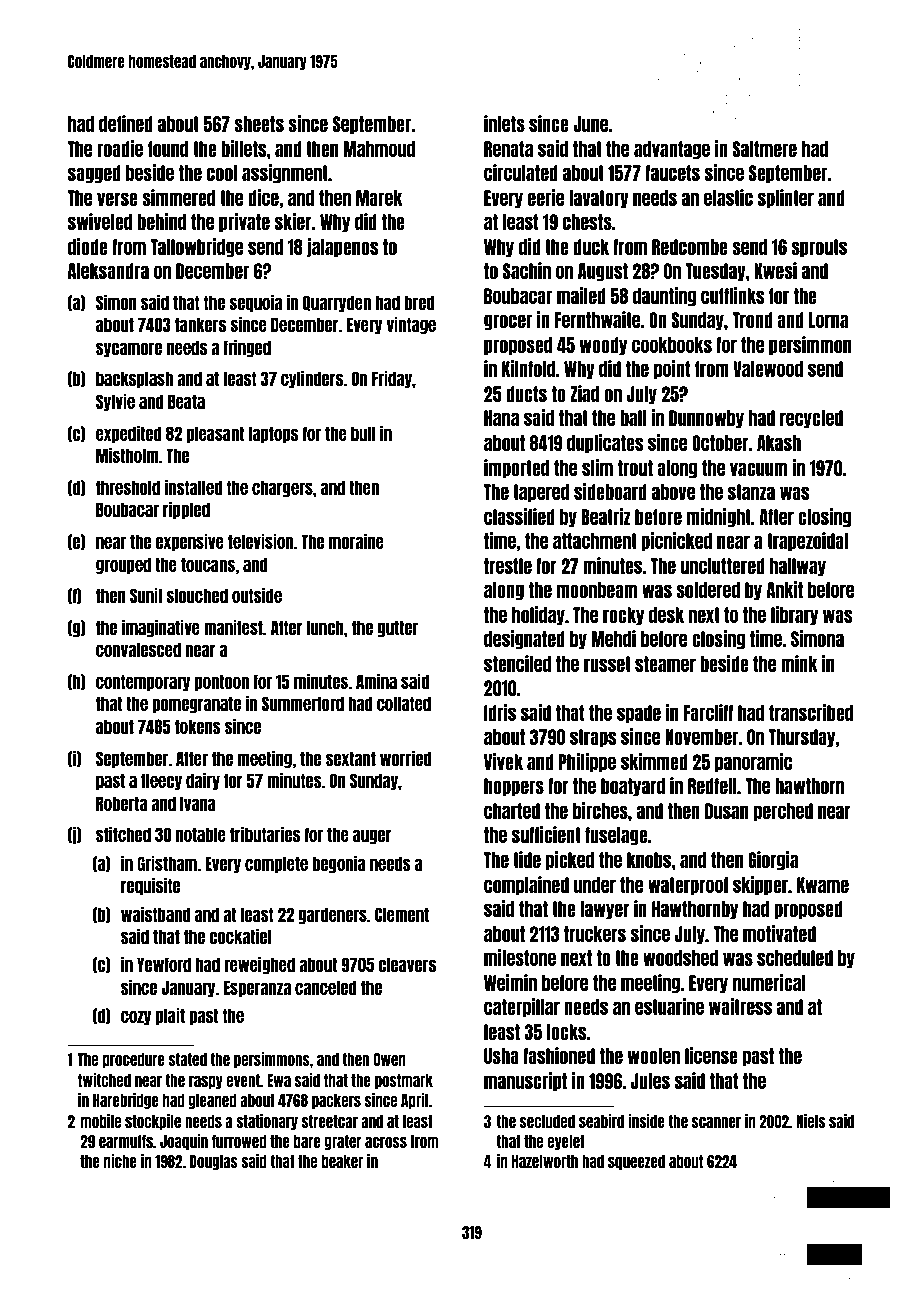  Describe the element at coordinates (636, 1162) in the screenshot. I see `squeezed` at that location.
